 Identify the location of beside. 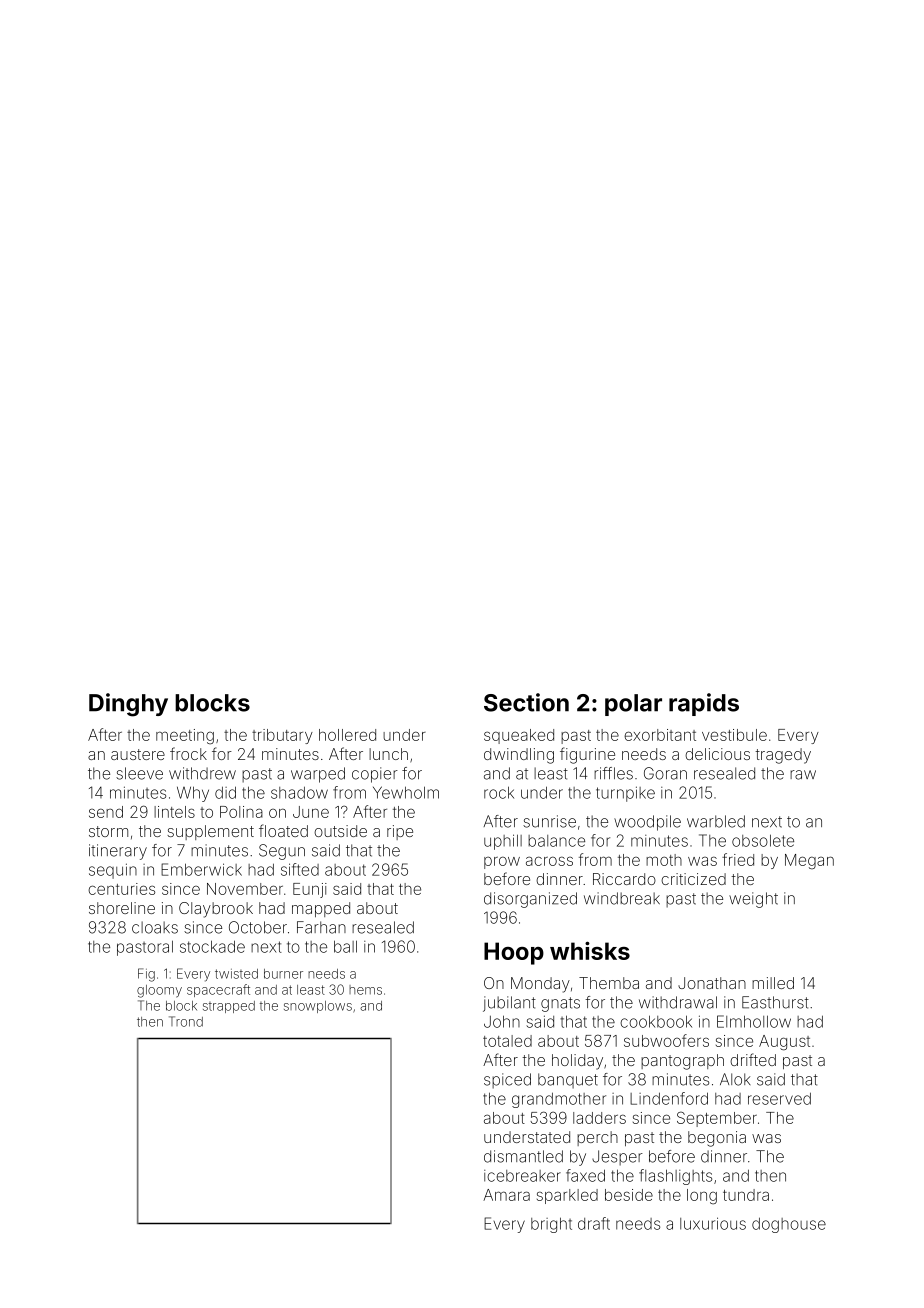
(629, 1195).
